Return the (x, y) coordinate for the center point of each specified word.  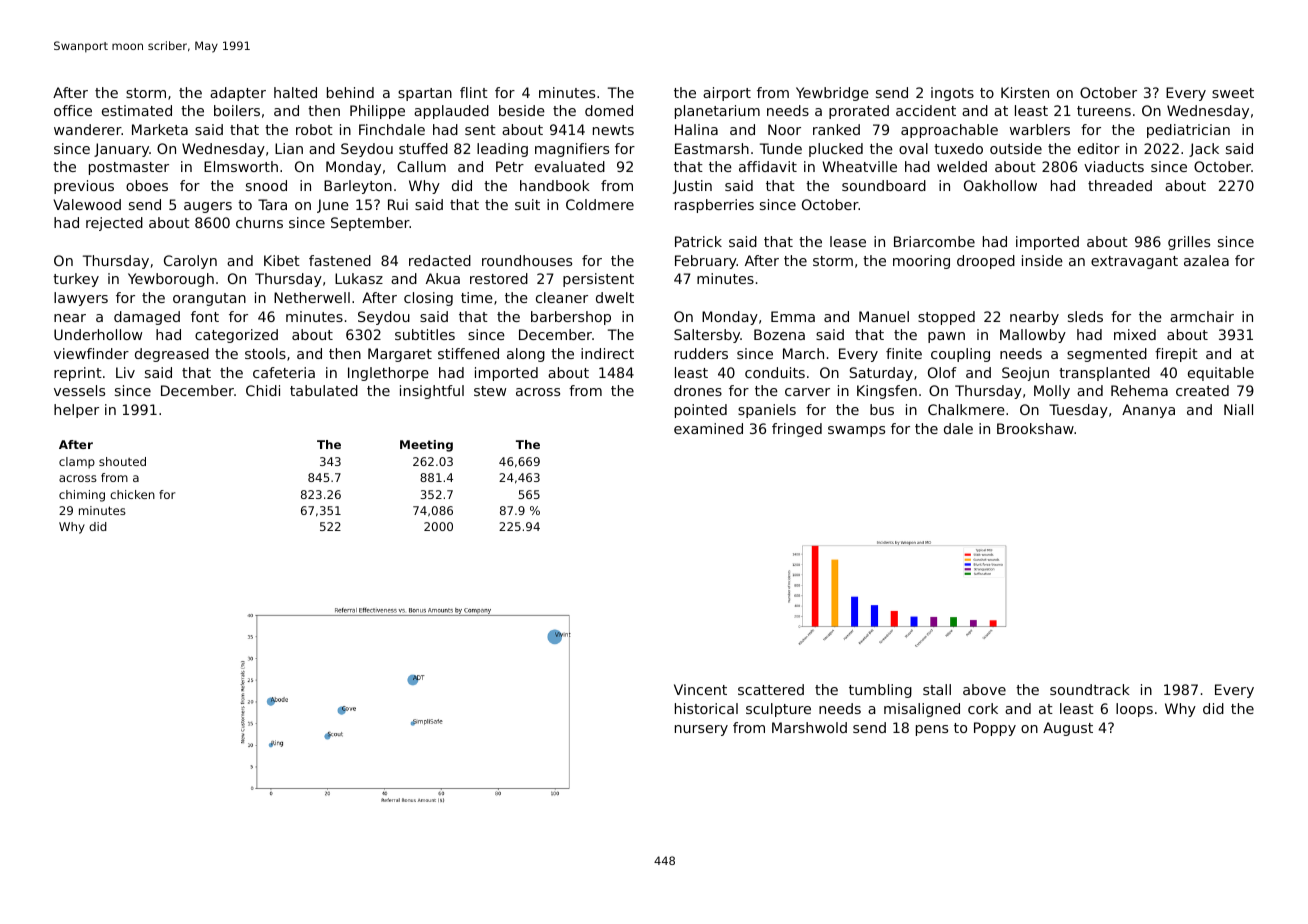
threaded (1120, 185)
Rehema (1139, 390)
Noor (784, 129)
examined (708, 428)
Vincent (700, 689)
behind (350, 92)
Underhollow (98, 334)
